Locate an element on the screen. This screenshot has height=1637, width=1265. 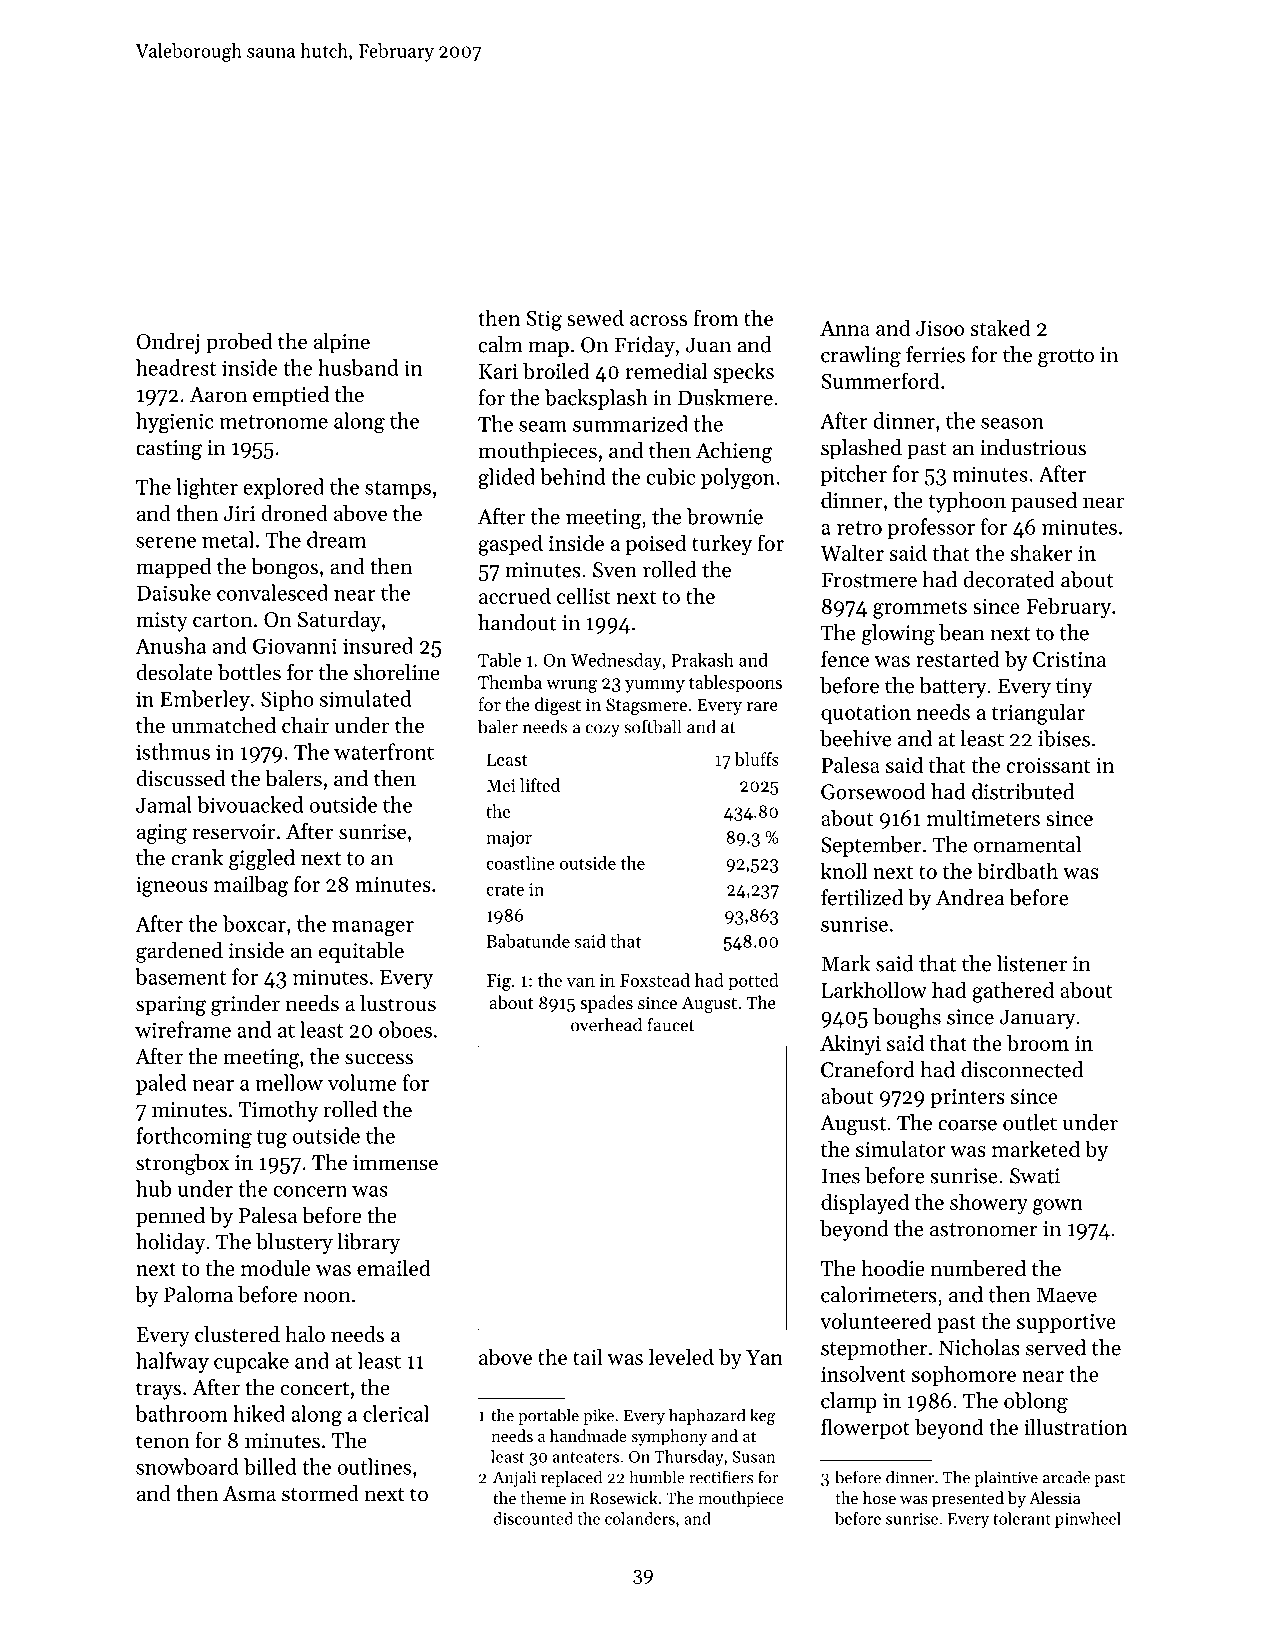
season is located at coordinates (1012, 423).
